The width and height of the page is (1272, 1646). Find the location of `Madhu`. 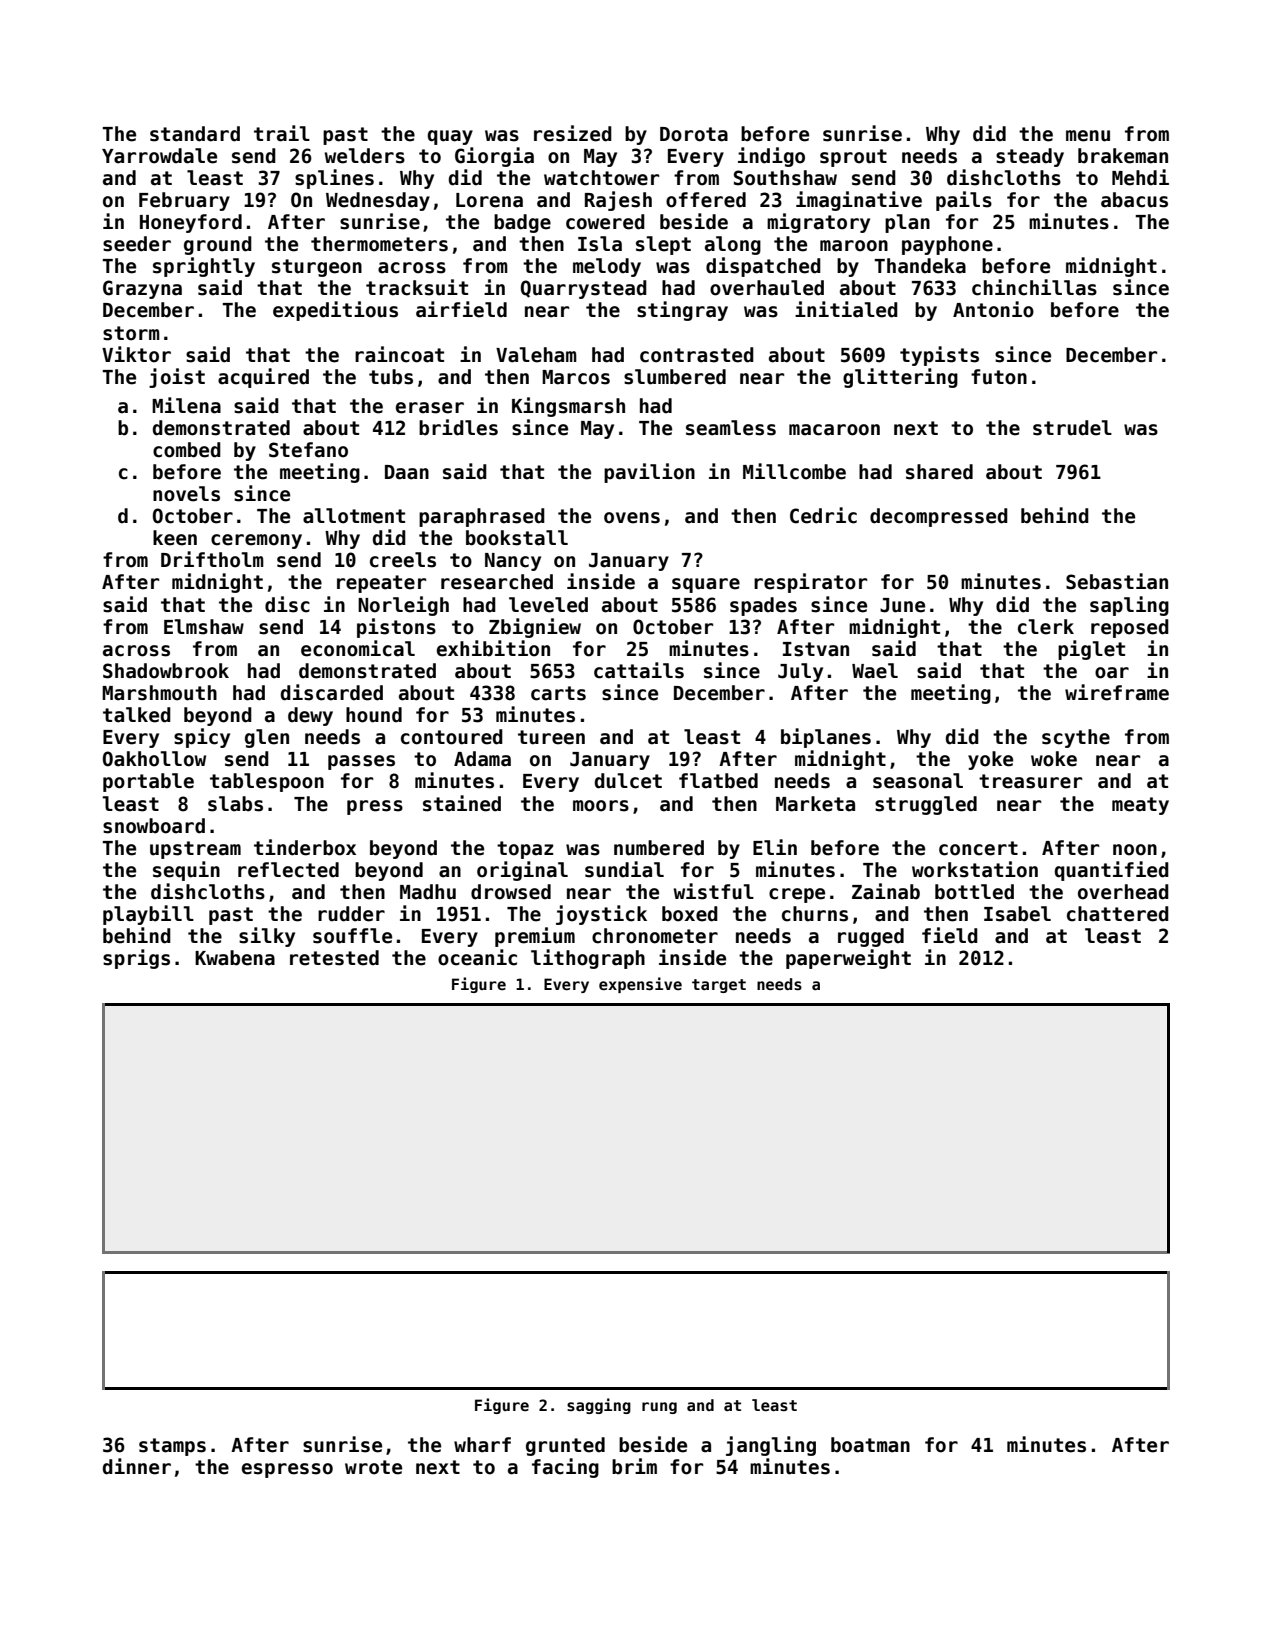

Madhu is located at coordinates (428, 892).
